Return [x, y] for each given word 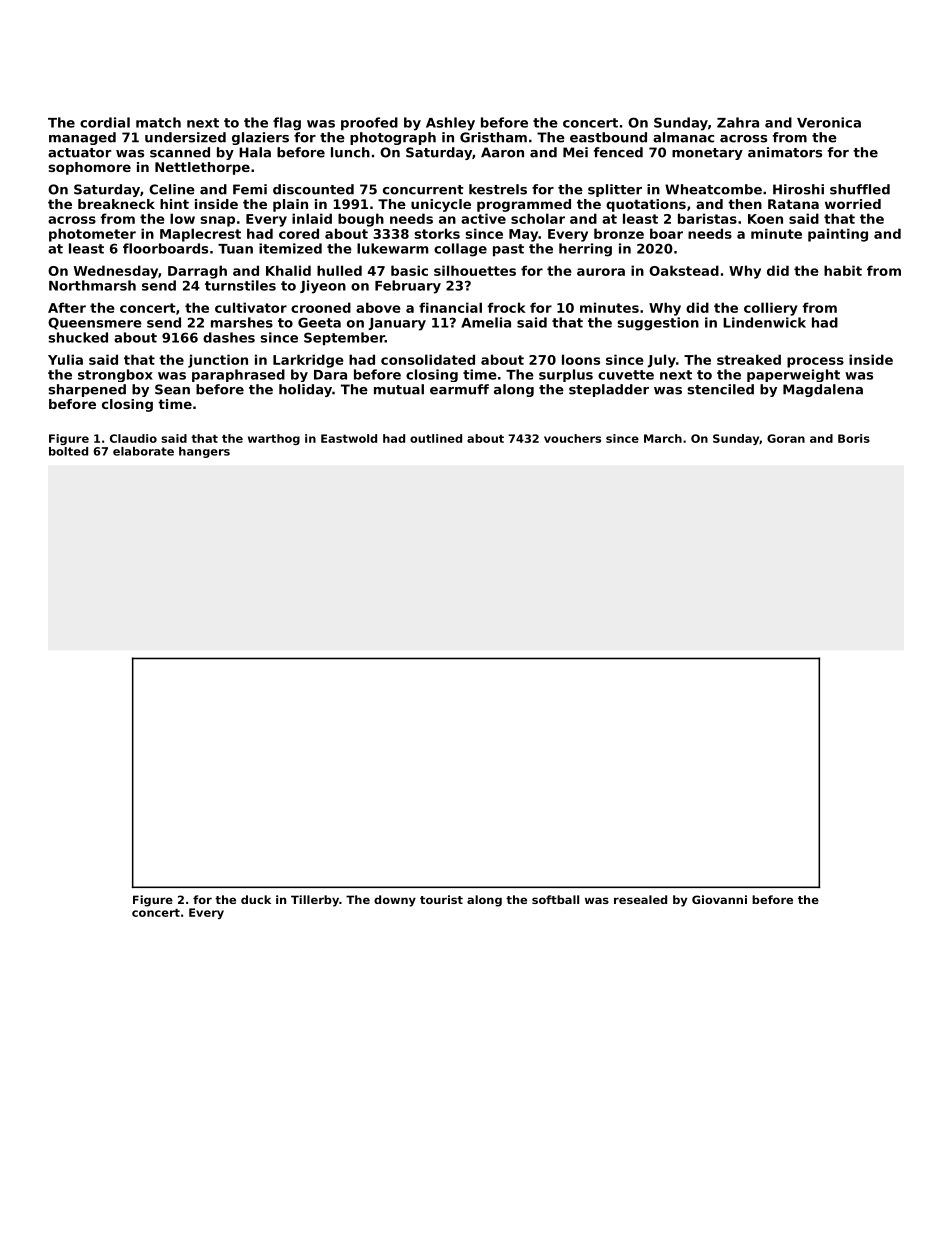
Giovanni [719, 899]
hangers [204, 452]
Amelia [486, 322]
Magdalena [823, 390]
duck [256, 899]
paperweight [793, 375]
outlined [436, 438]
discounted [313, 189]
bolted [68, 451]
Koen [765, 219]
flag [287, 124]
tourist [441, 899]
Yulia [65, 359]
